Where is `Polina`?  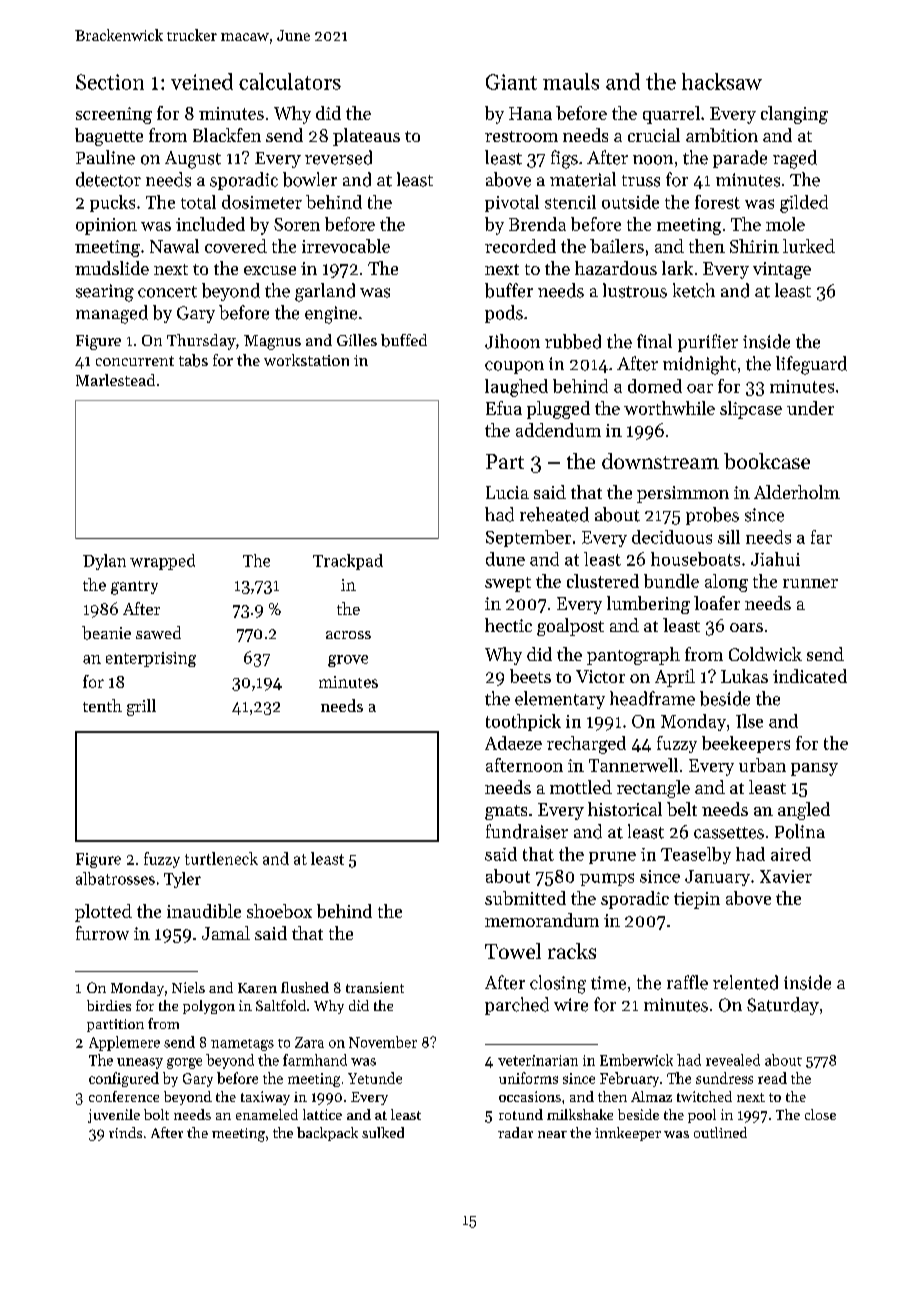
Polina is located at coordinates (800, 831).
